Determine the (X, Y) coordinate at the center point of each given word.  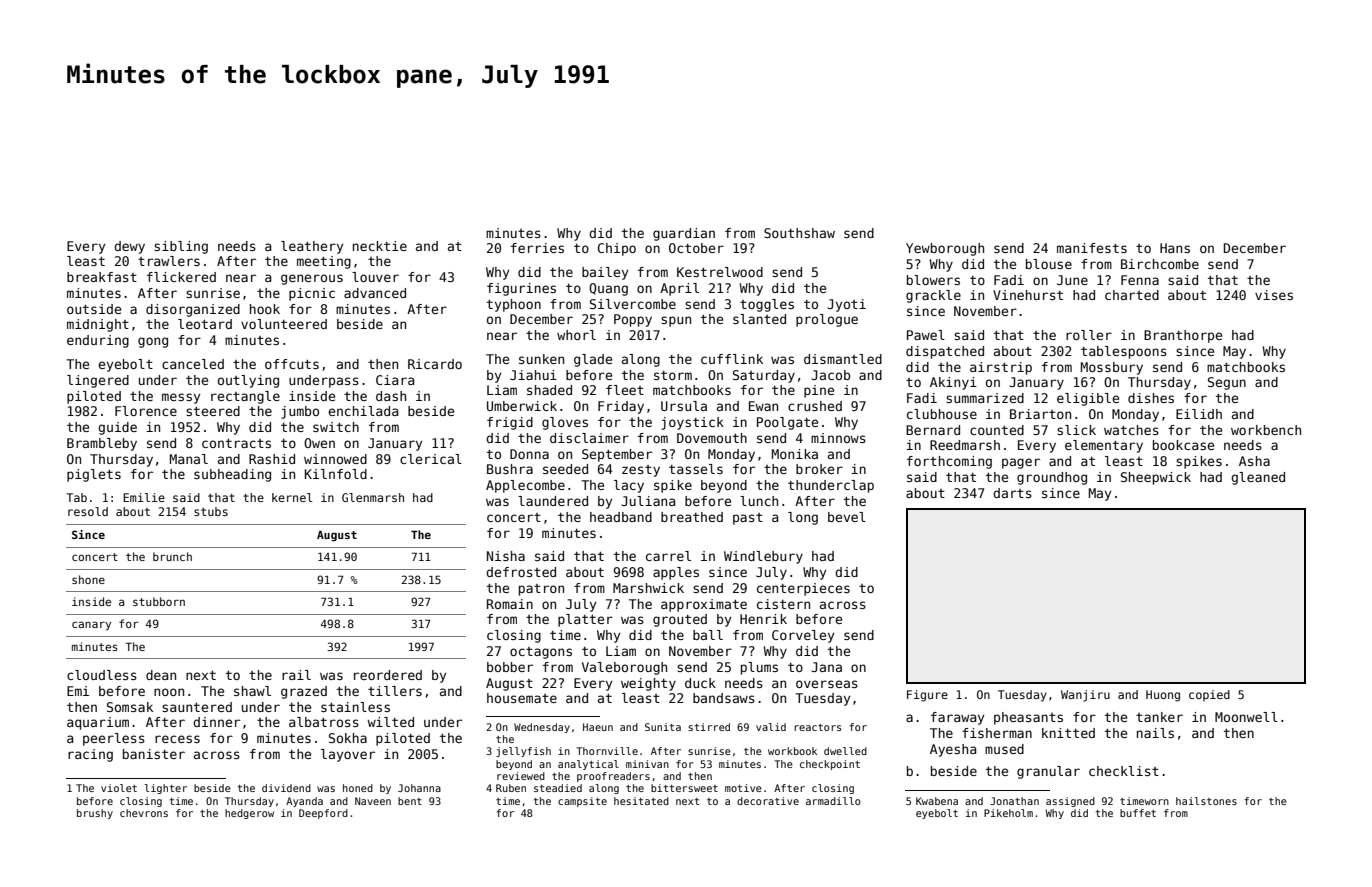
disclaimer (589, 438)
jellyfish (523, 752)
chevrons (144, 813)
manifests (1092, 248)
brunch (172, 556)
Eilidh (1199, 414)
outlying (248, 381)
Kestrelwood (720, 272)
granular (1048, 772)
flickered (181, 277)
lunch (759, 501)
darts (1012, 493)
